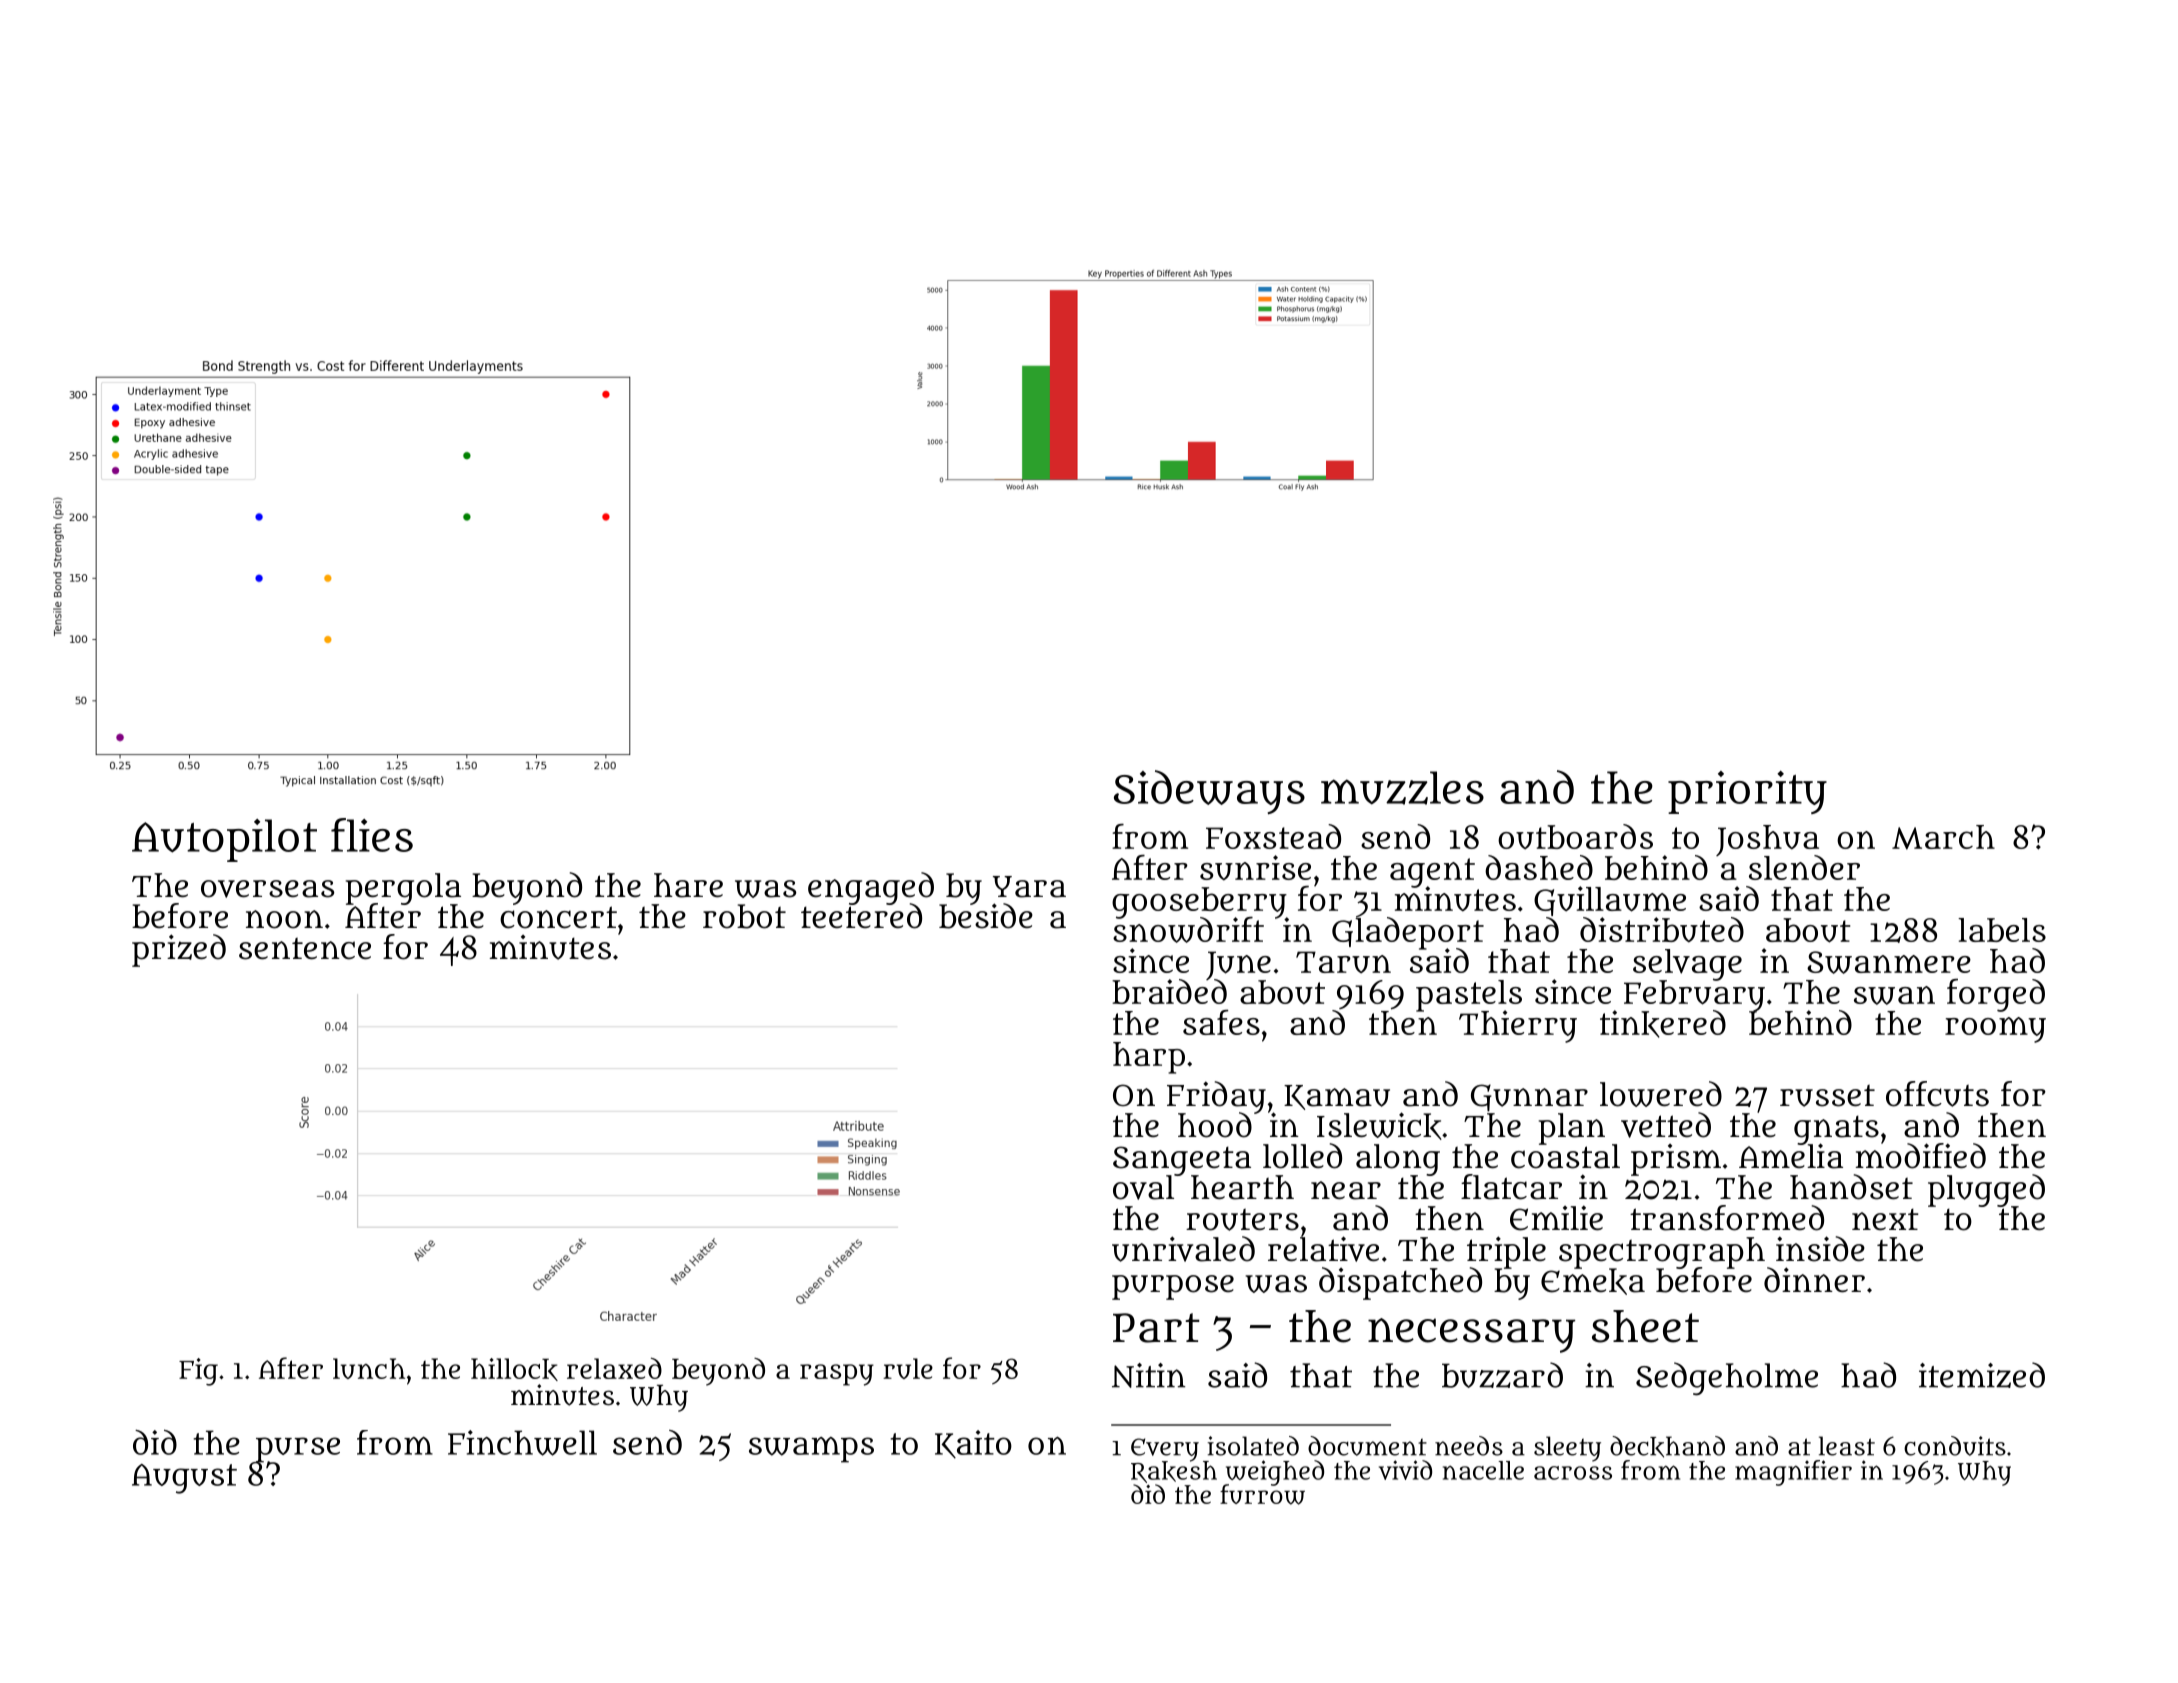 The width and height of the screenshot is (2178, 1683). Describe the element at coordinates (224, 840) in the screenshot. I see `Autopilot` at that location.
